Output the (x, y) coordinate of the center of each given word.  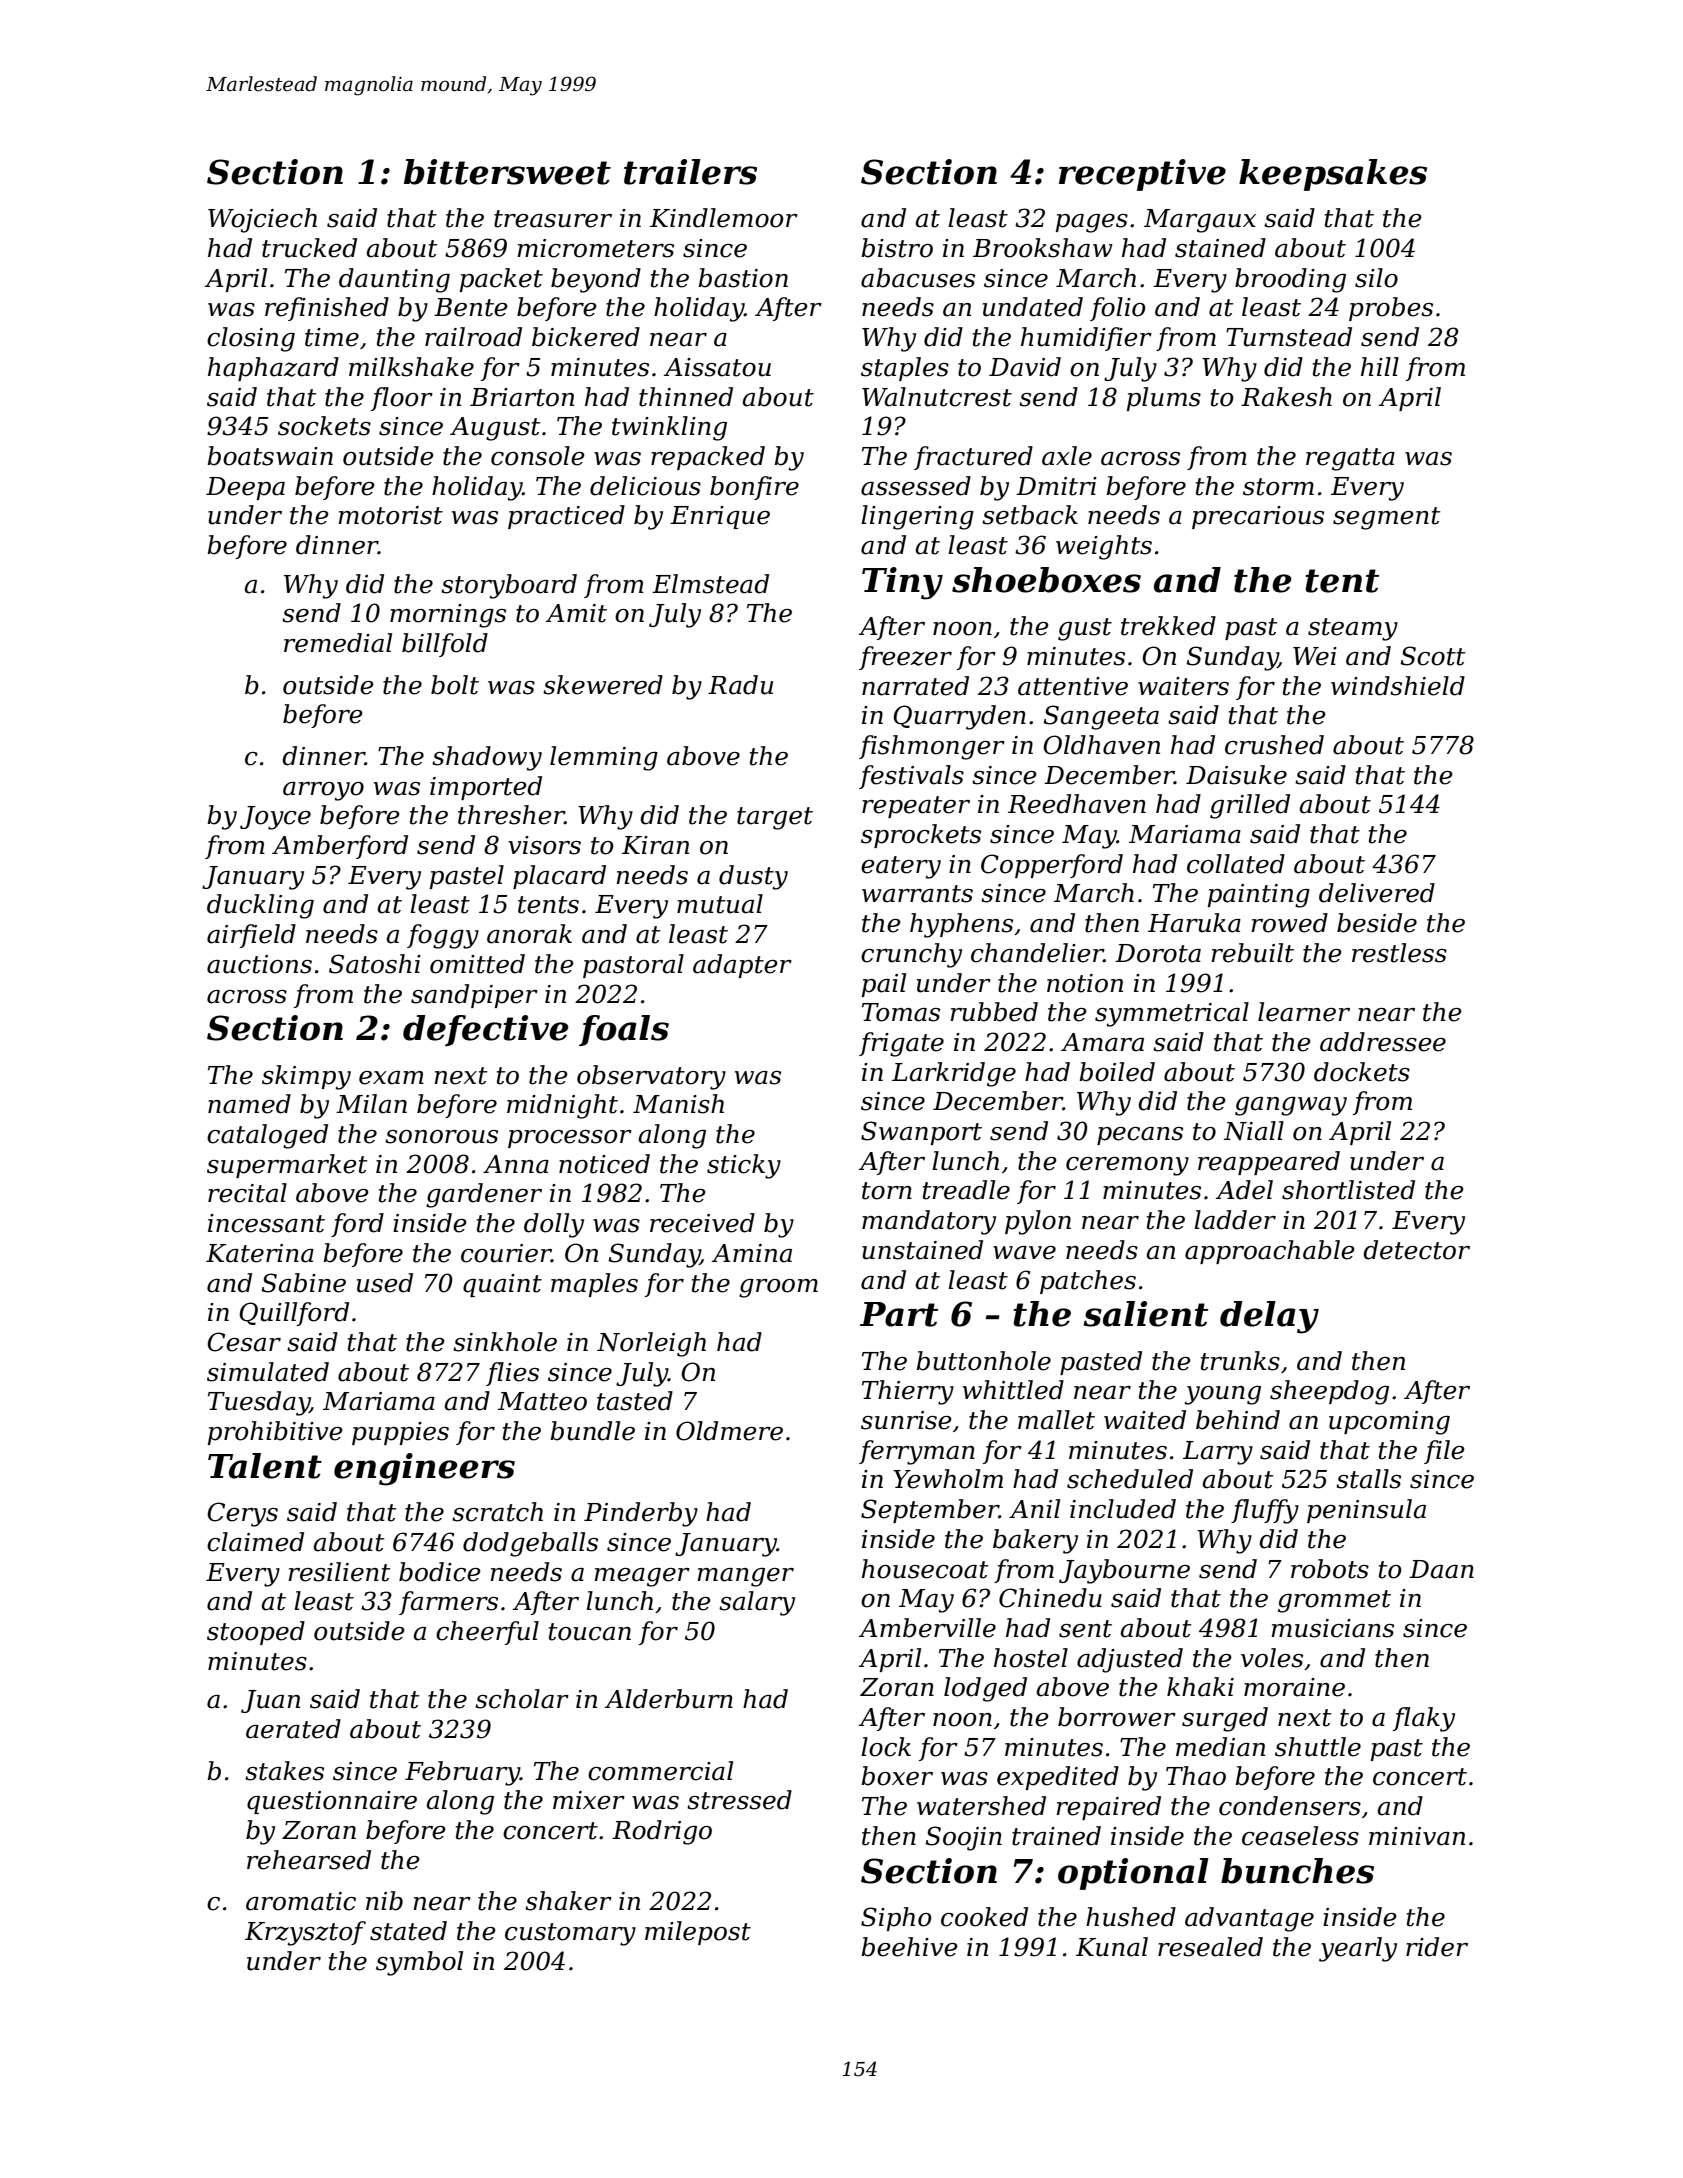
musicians (1332, 1628)
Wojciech (262, 220)
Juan (270, 1701)
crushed (1274, 745)
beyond (596, 280)
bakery (1035, 1541)
